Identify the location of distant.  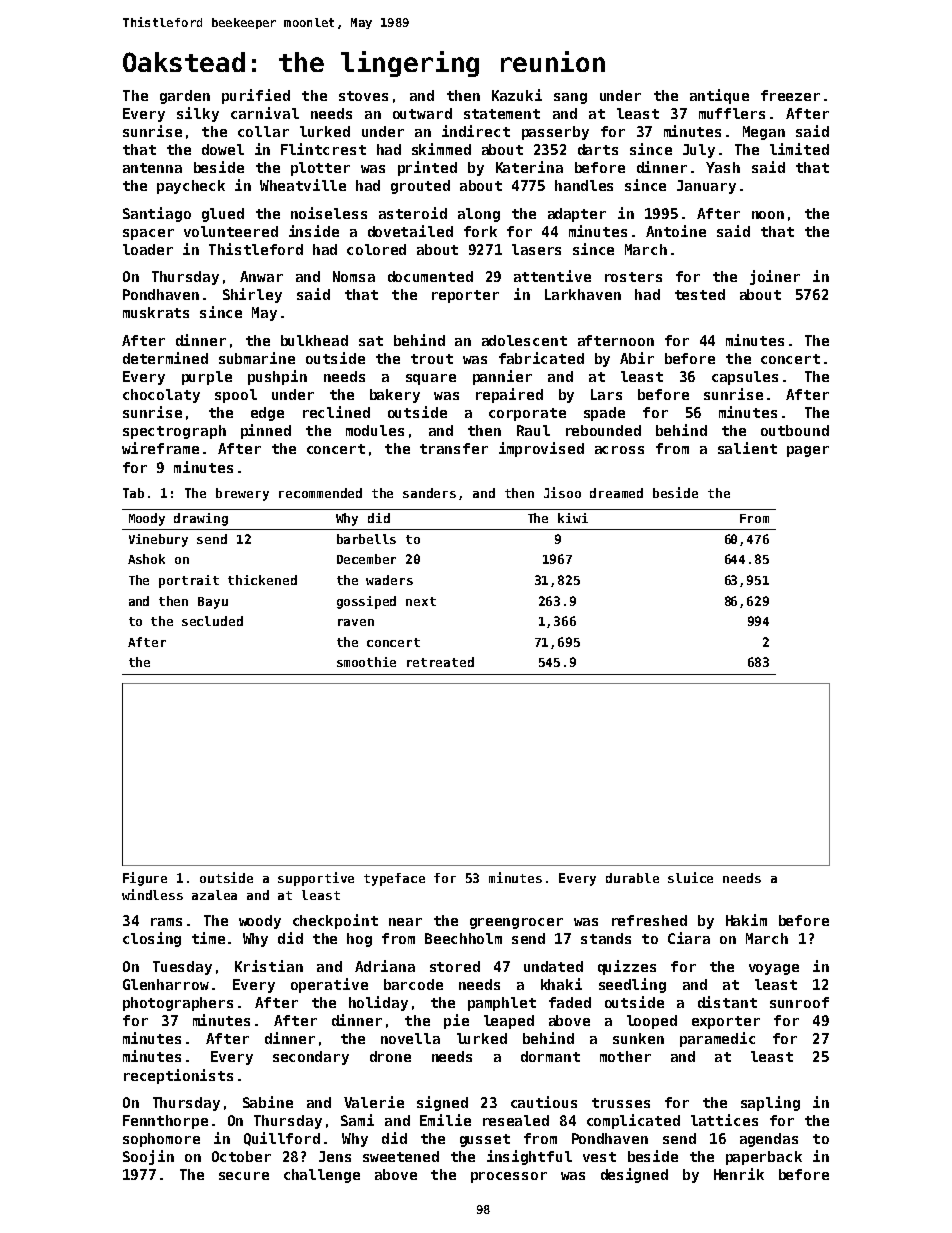
(727, 1002).
